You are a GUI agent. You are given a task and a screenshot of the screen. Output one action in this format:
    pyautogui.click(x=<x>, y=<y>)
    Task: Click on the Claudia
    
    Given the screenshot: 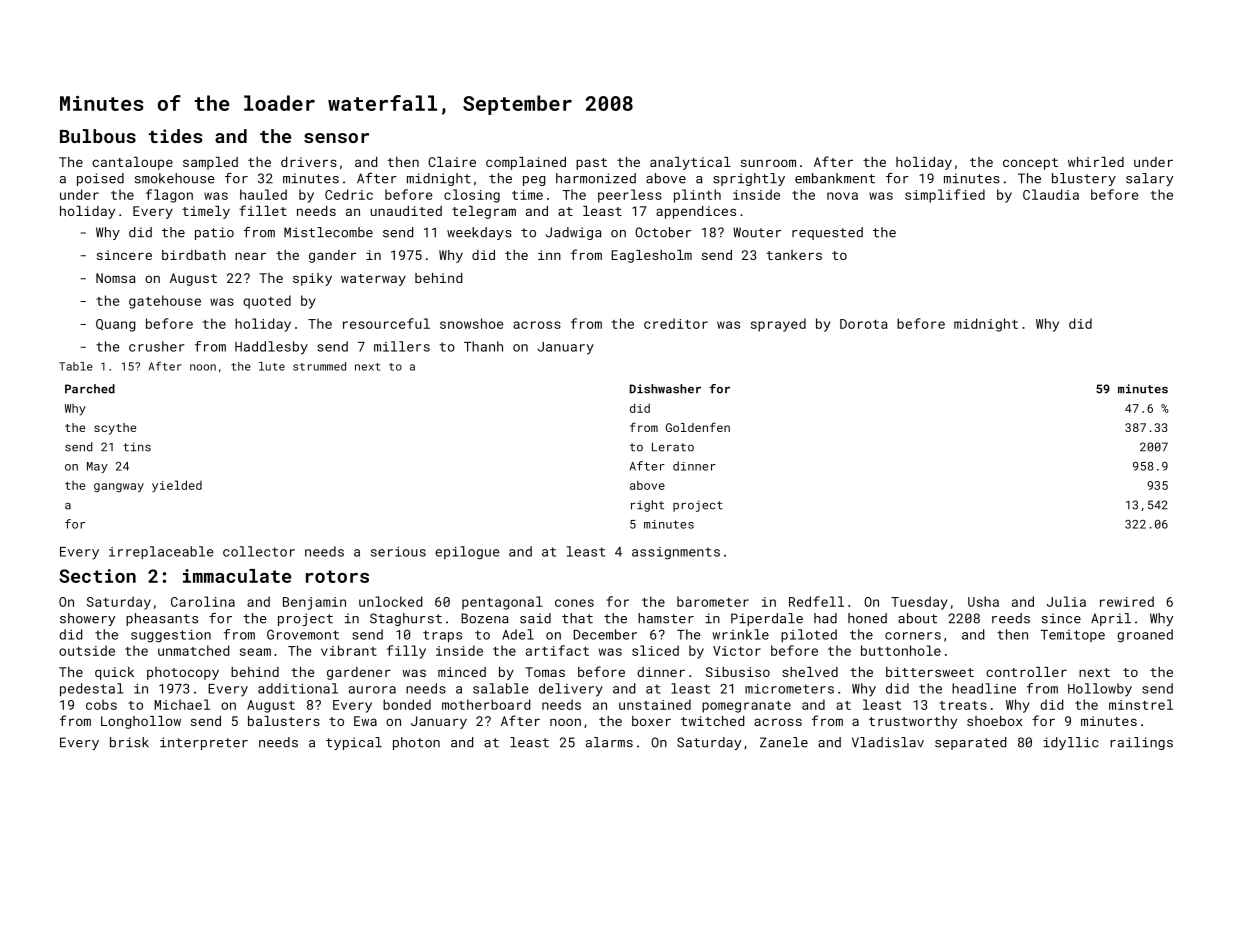 What is the action you would take?
    pyautogui.click(x=1051, y=194)
